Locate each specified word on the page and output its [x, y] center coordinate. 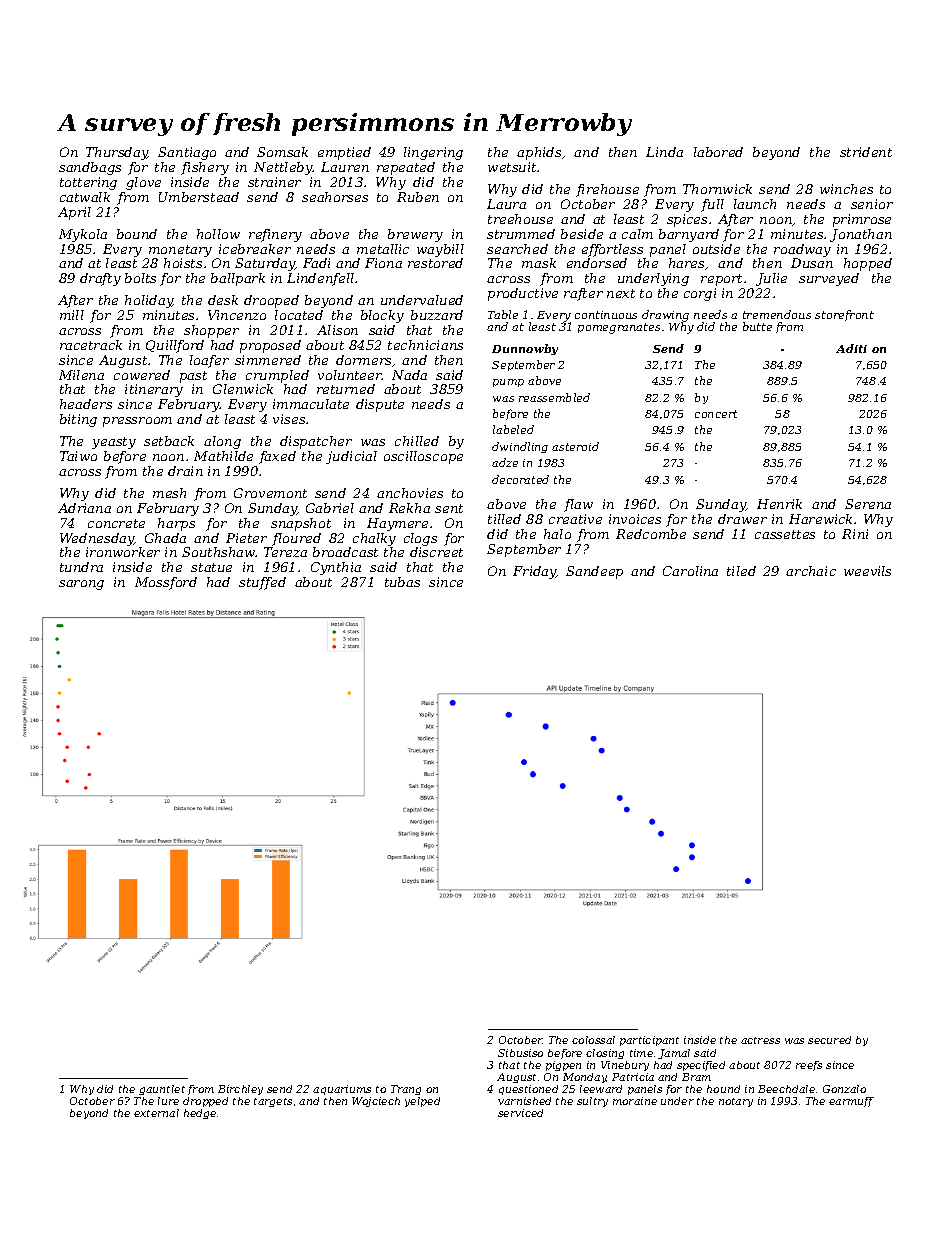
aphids [539, 153]
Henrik [779, 504]
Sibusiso [520, 1053]
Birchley [240, 1090]
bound [137, 234]
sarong [81, 585]
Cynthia [336, 568]
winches [846, 189]
